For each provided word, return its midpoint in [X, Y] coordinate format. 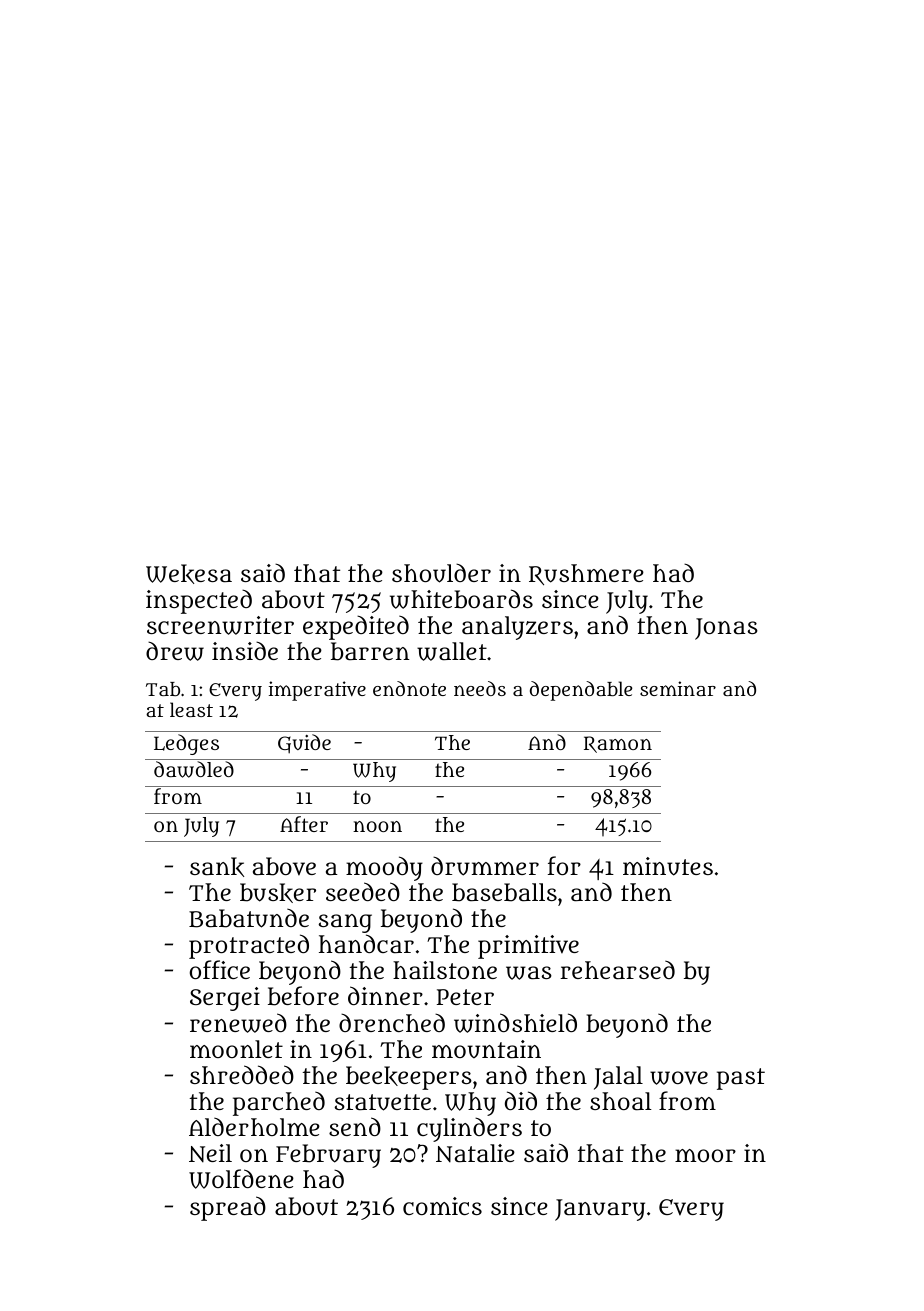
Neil [210, 1153]
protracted [249, 946]
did [521, 1100]
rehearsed [617, 970]
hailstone [445, 970]
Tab [163, 689]
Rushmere [586, 574]
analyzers [517, 628]
